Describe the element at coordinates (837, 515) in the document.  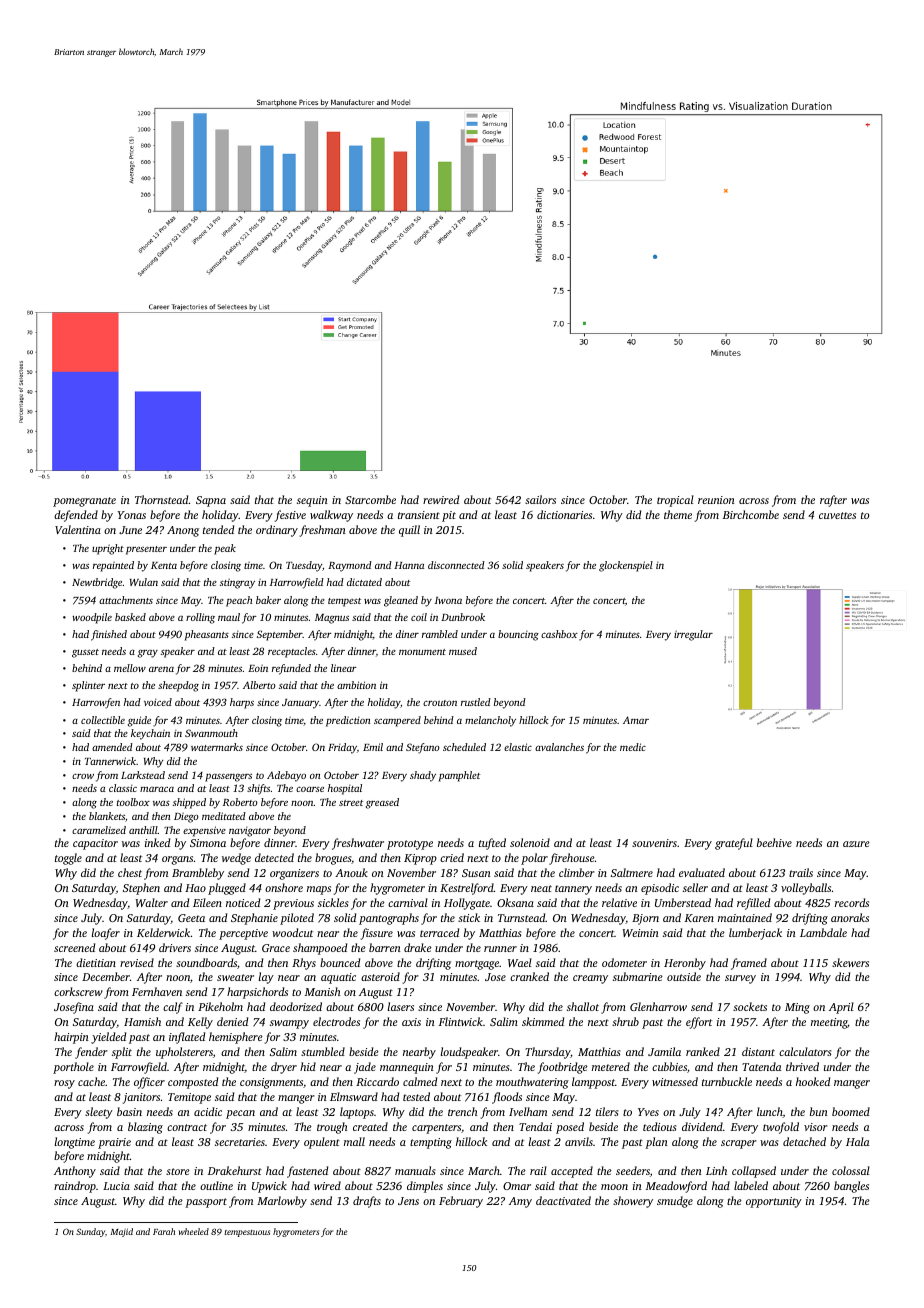
I see `cuvettes` at that location.
